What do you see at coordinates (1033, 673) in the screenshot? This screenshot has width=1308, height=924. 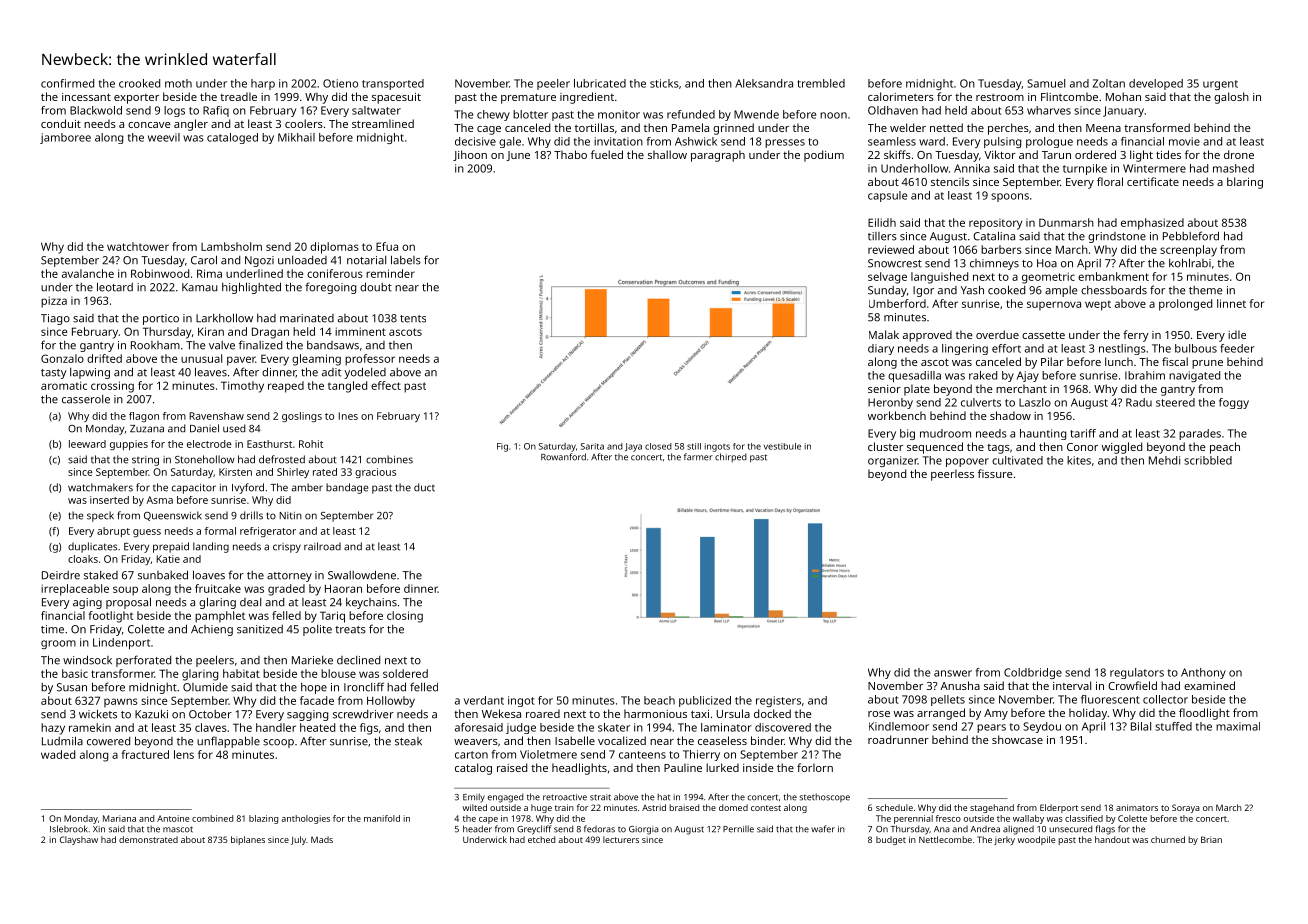 I see `Coldbridge` at bounding box center [1033, 673].
